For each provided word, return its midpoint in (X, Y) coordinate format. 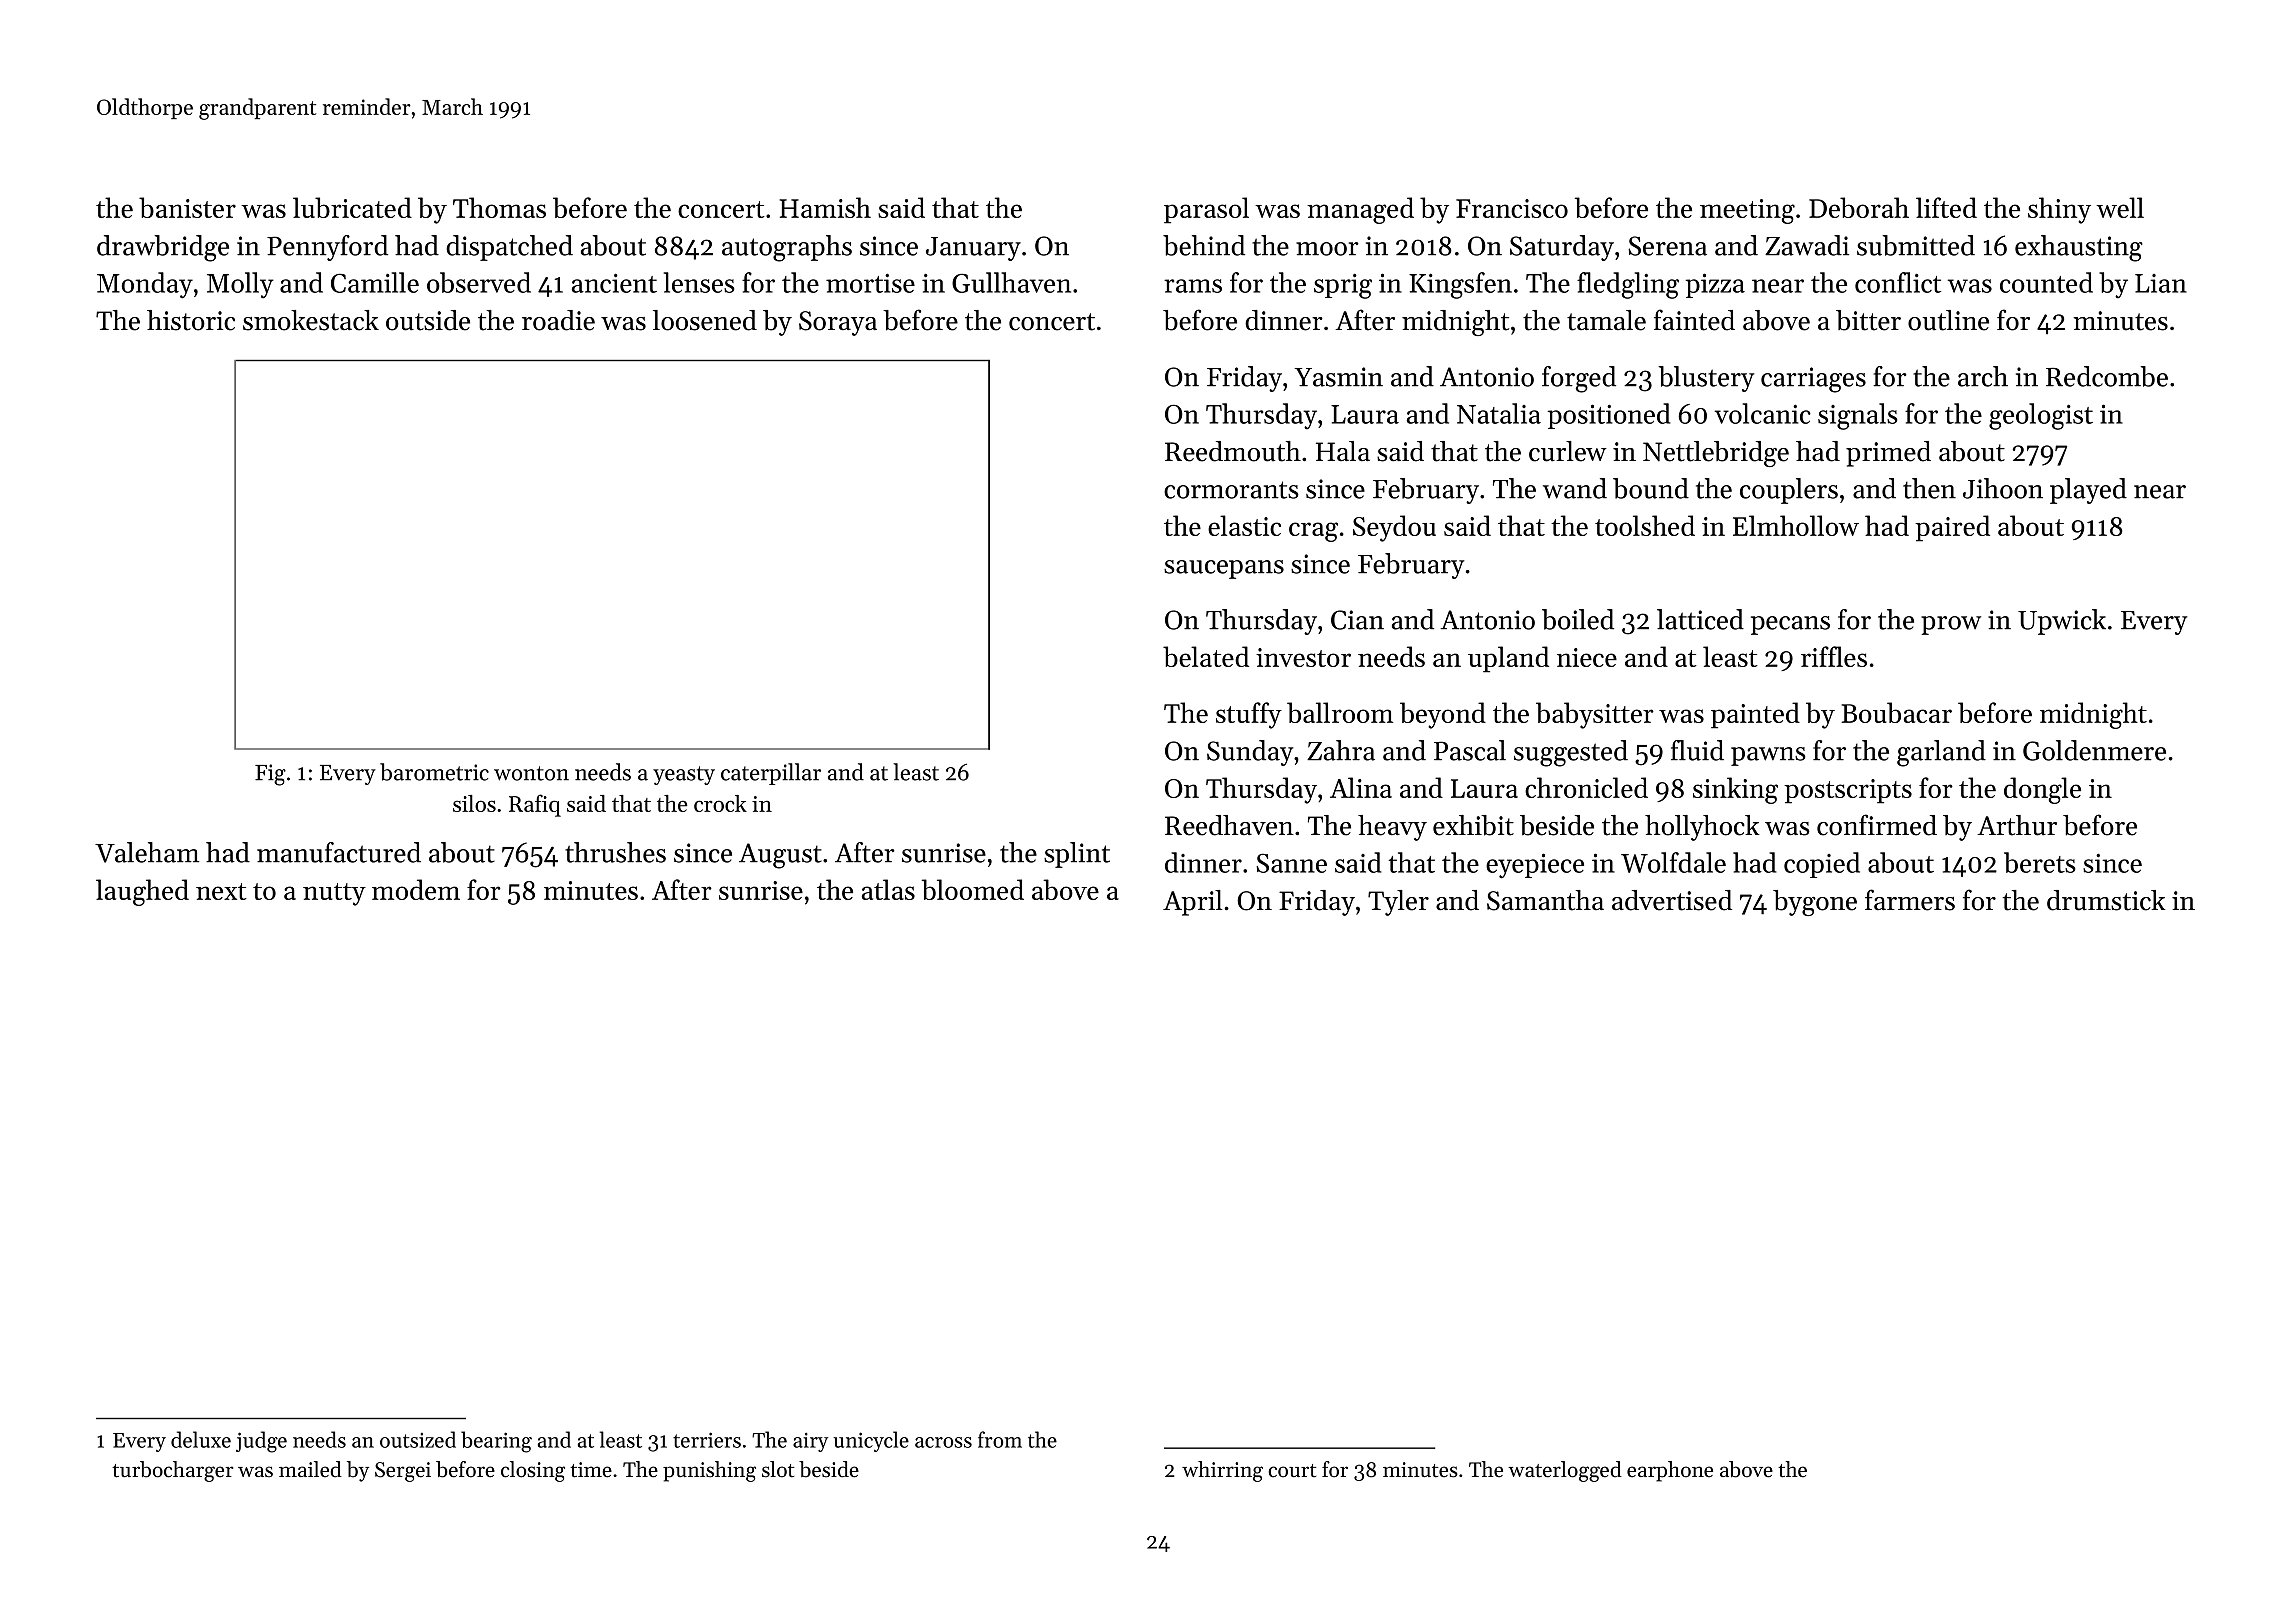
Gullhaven (1011, 282)
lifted (1946, 207)
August (780, 856)
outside (428, 320)
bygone (1815, 903)
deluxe (201, 1439)
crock (720, 803)
